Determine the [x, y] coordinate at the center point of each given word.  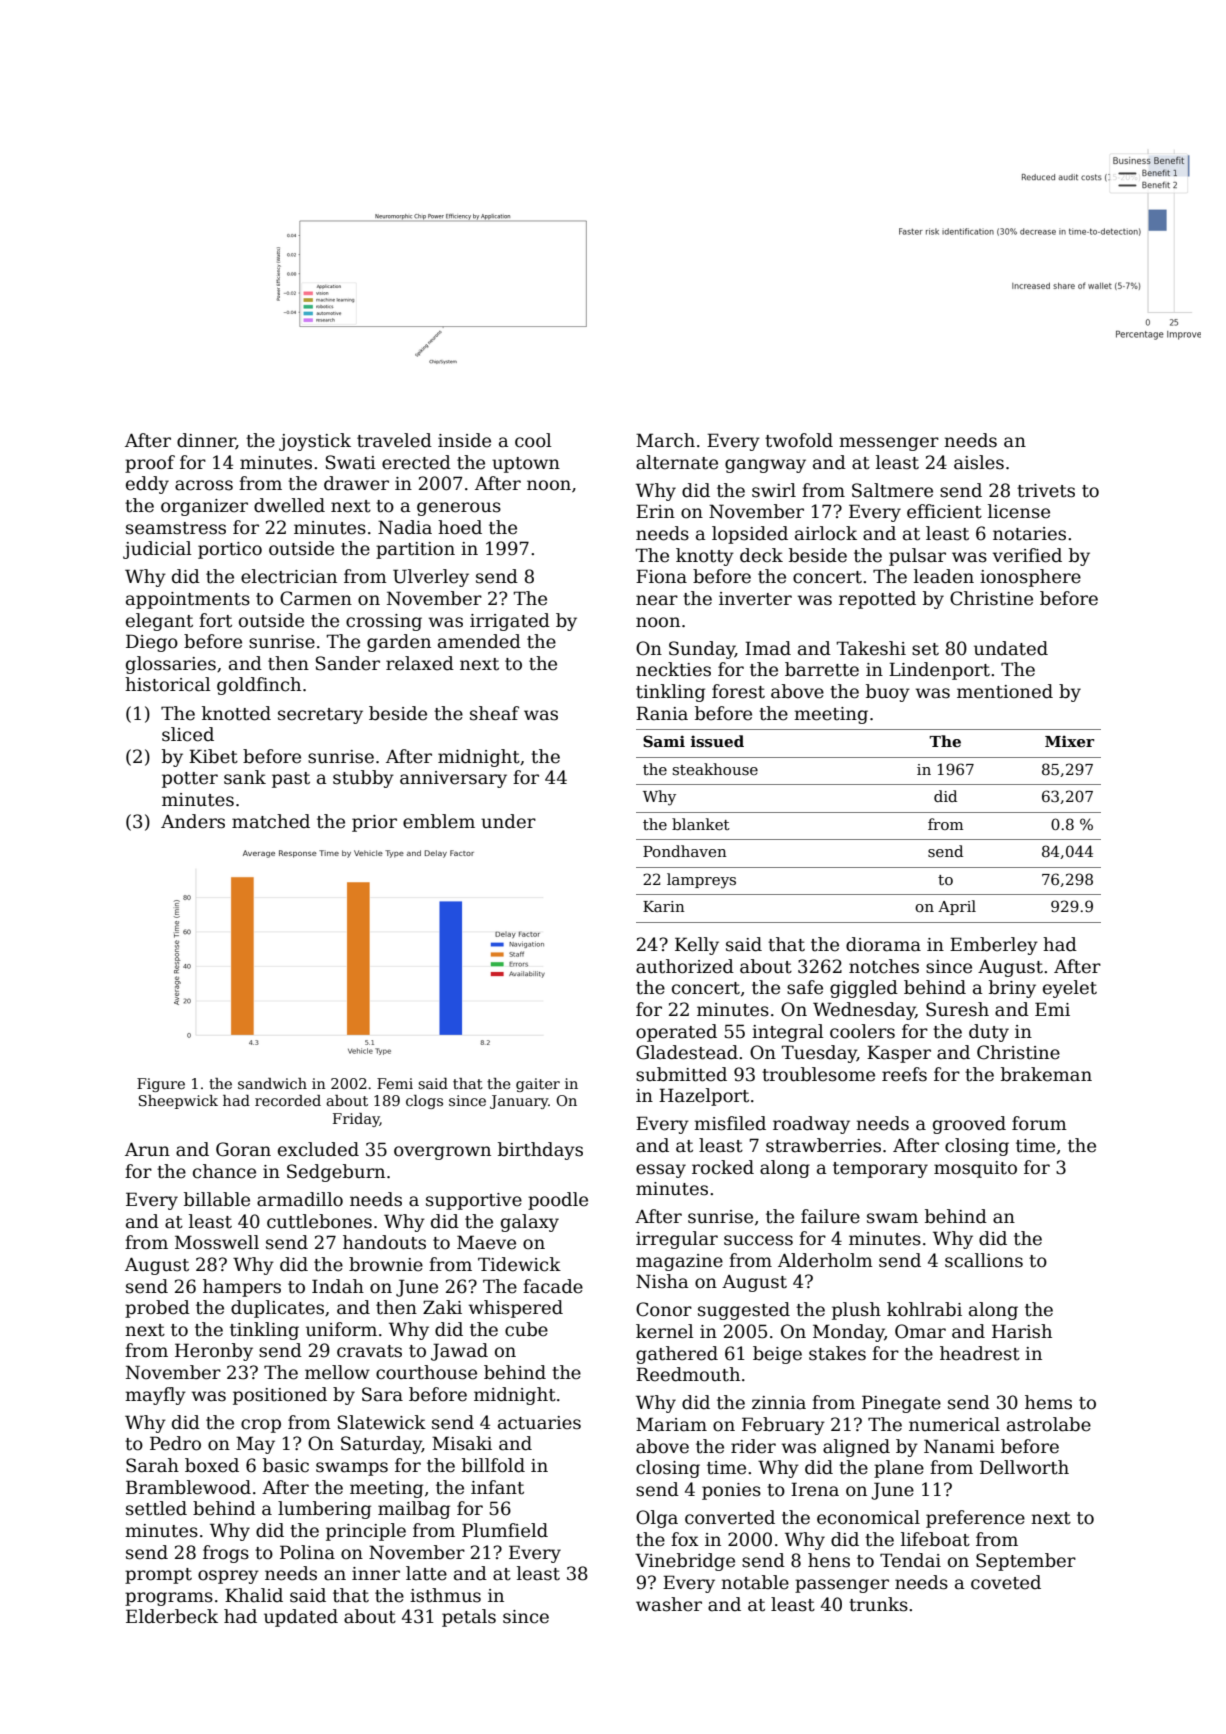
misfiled [730, 1123]
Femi [395, 1083]
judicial [157, 550]
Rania [662, 713]
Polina [307, 1552]
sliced [188, 734]
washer [669, 1604]
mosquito [975, 1169]
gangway [765, 466]
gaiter [538, 1085]
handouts [384, 1242]
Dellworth [1024, 1467]
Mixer [1069, 741]
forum [1039, 1123]
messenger [889, 444]
